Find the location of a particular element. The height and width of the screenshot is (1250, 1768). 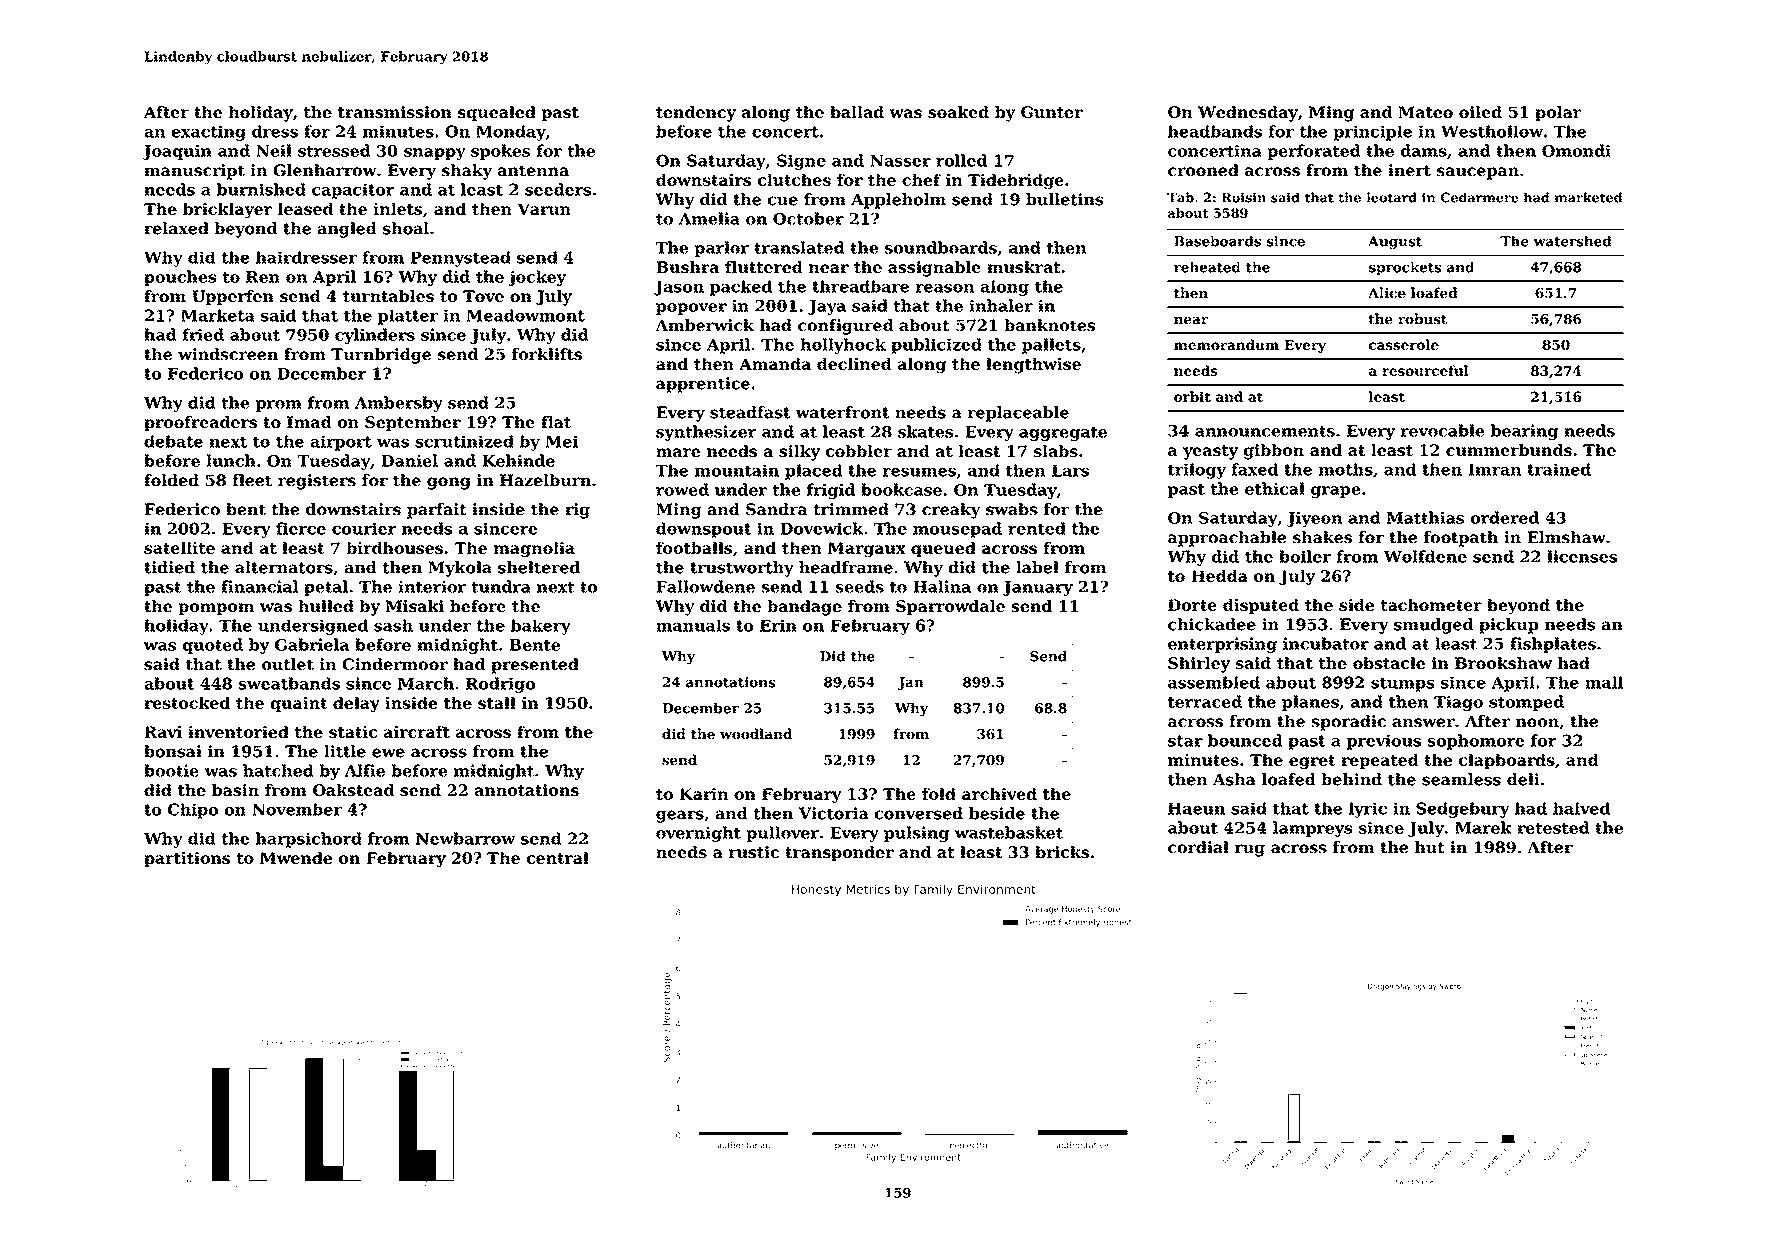

Karin is located at coordinates (703, 794).
